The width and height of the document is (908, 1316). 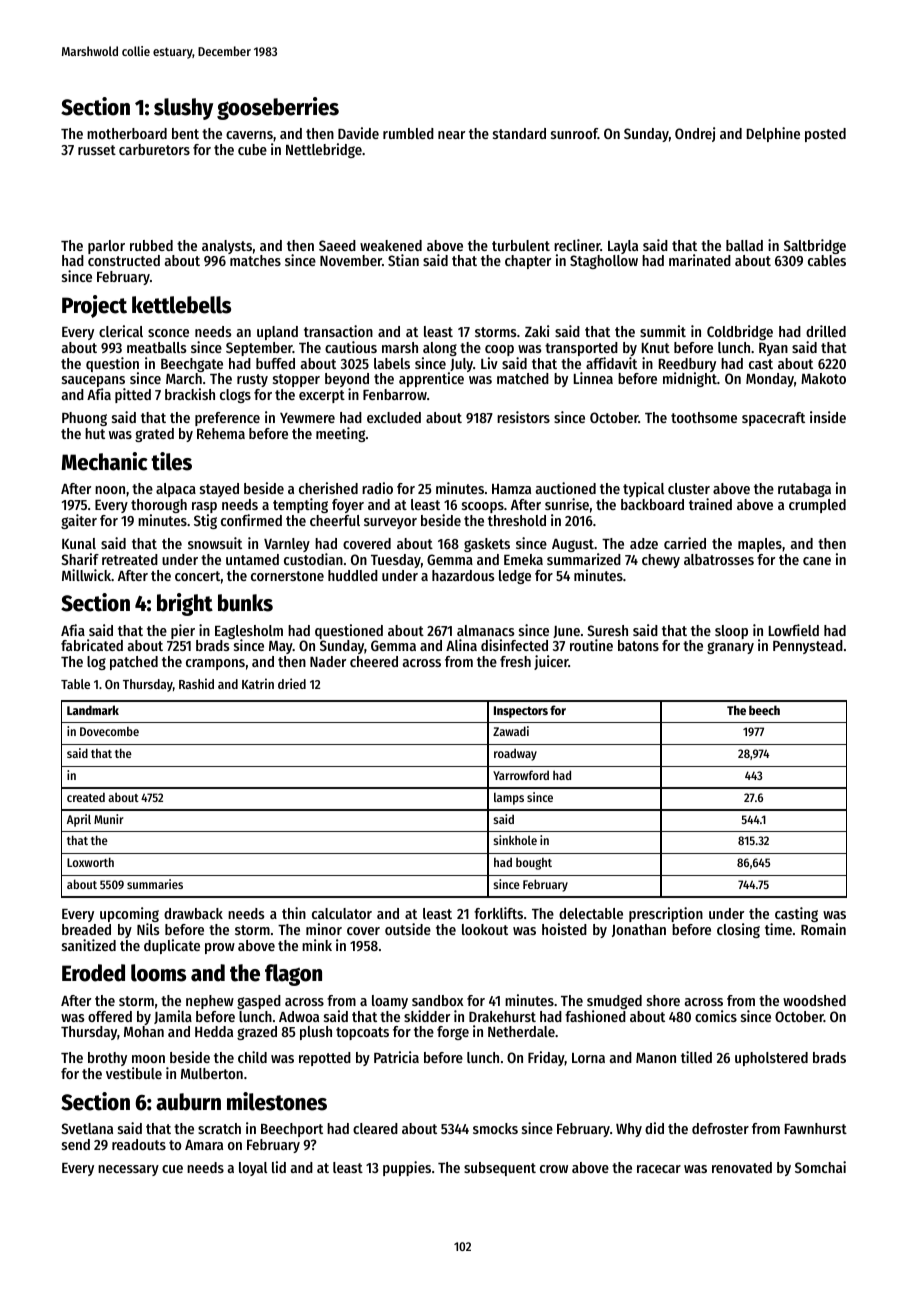 What do you see at coordinates (461, 645) in the document?
I see `Alina` at bounding box center [461, 645].
